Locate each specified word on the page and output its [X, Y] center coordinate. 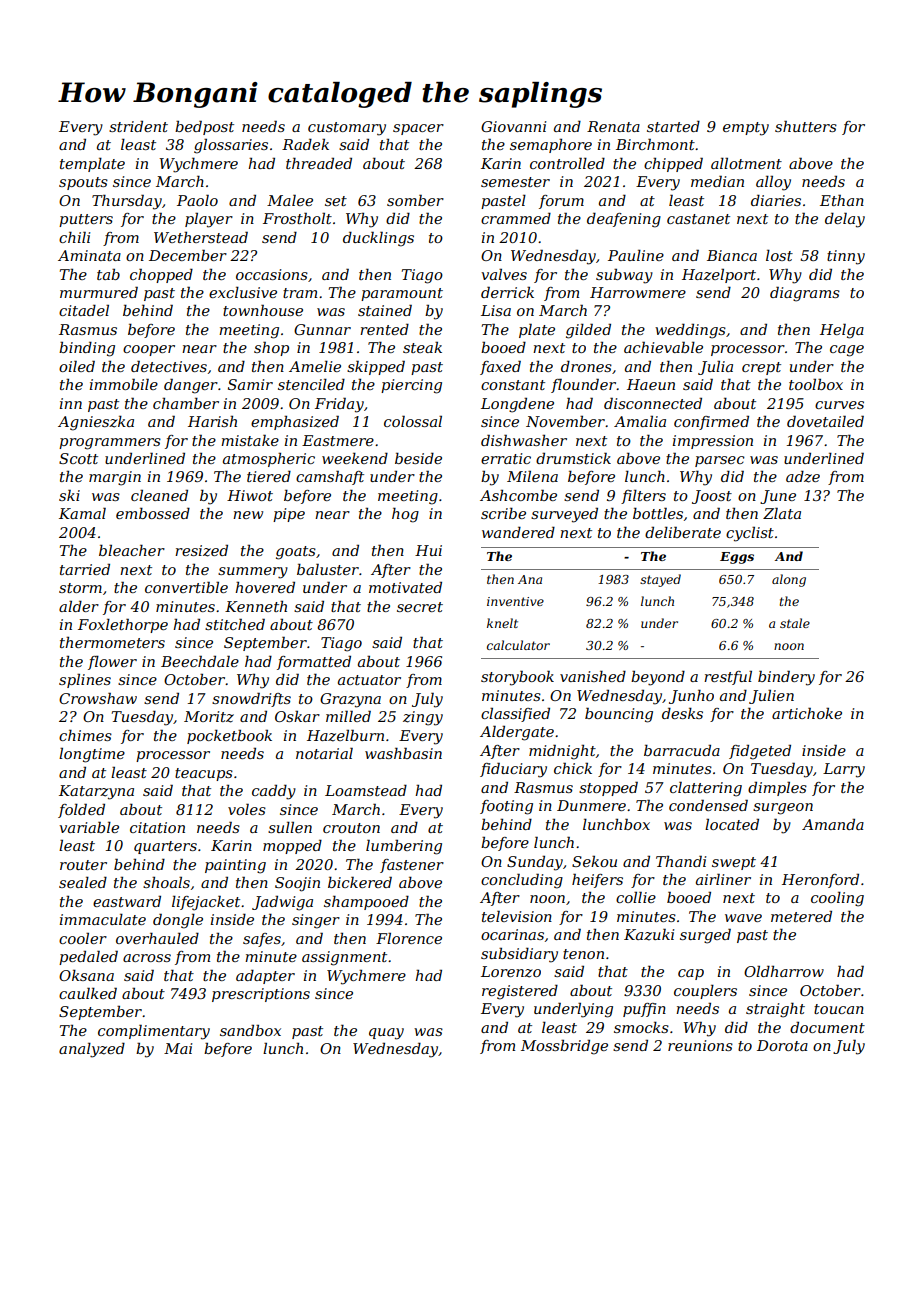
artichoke [807, 713]
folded [81, 810]
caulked [88, 993]
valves [504, 274]
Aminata [89, 255]
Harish [212, 421]
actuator [369, 680]
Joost [712, 497]
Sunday [535, 863]
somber [415, 200]
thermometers [112, 642]
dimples [777, 788]
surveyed [564, 515]
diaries [776, 200]
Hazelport [719, 275]
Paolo [197, 200]
